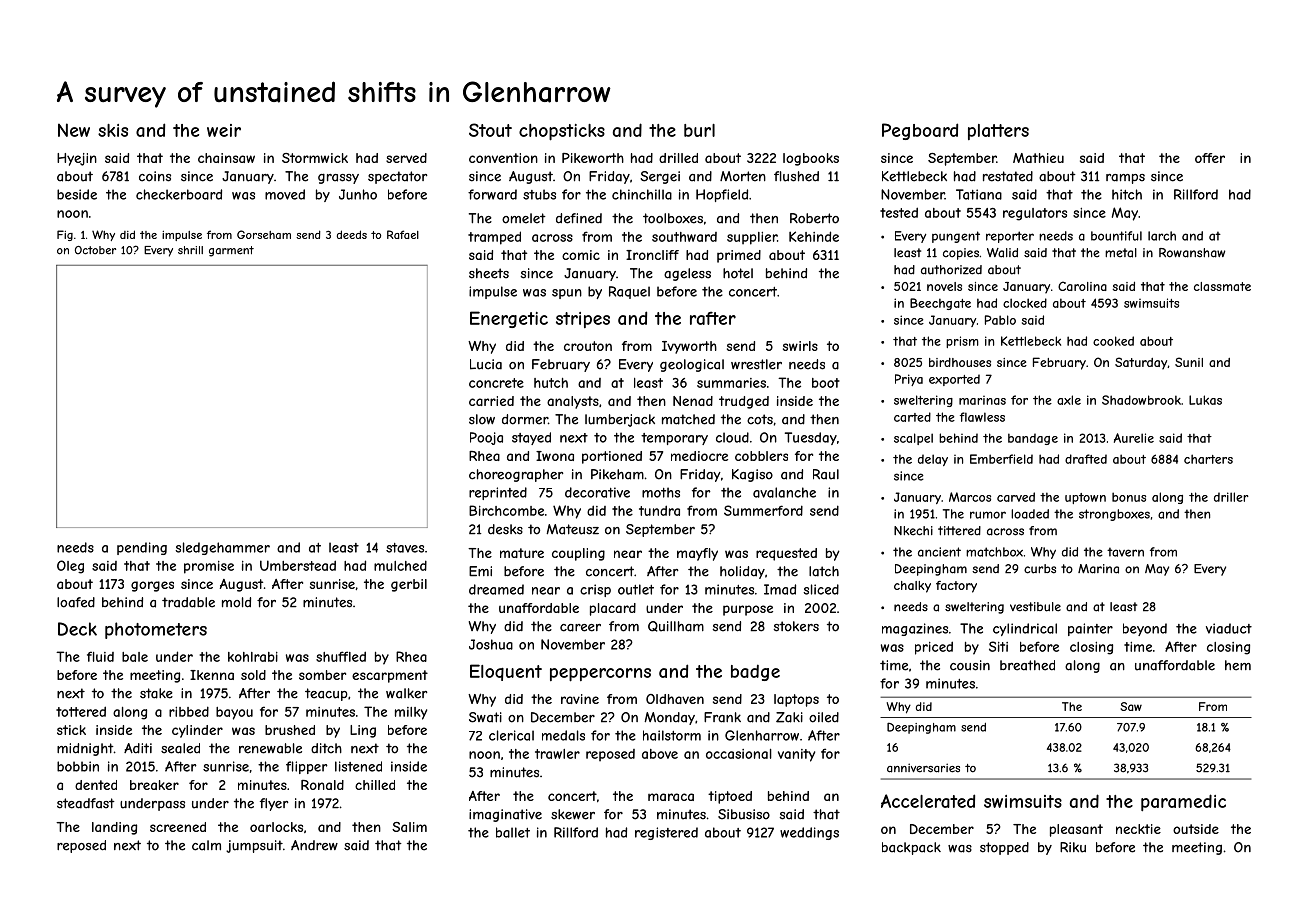  What do you see at coordinates (1141, 363) in the page?
I see `Saturday` at bounding box center [1141, 363].
